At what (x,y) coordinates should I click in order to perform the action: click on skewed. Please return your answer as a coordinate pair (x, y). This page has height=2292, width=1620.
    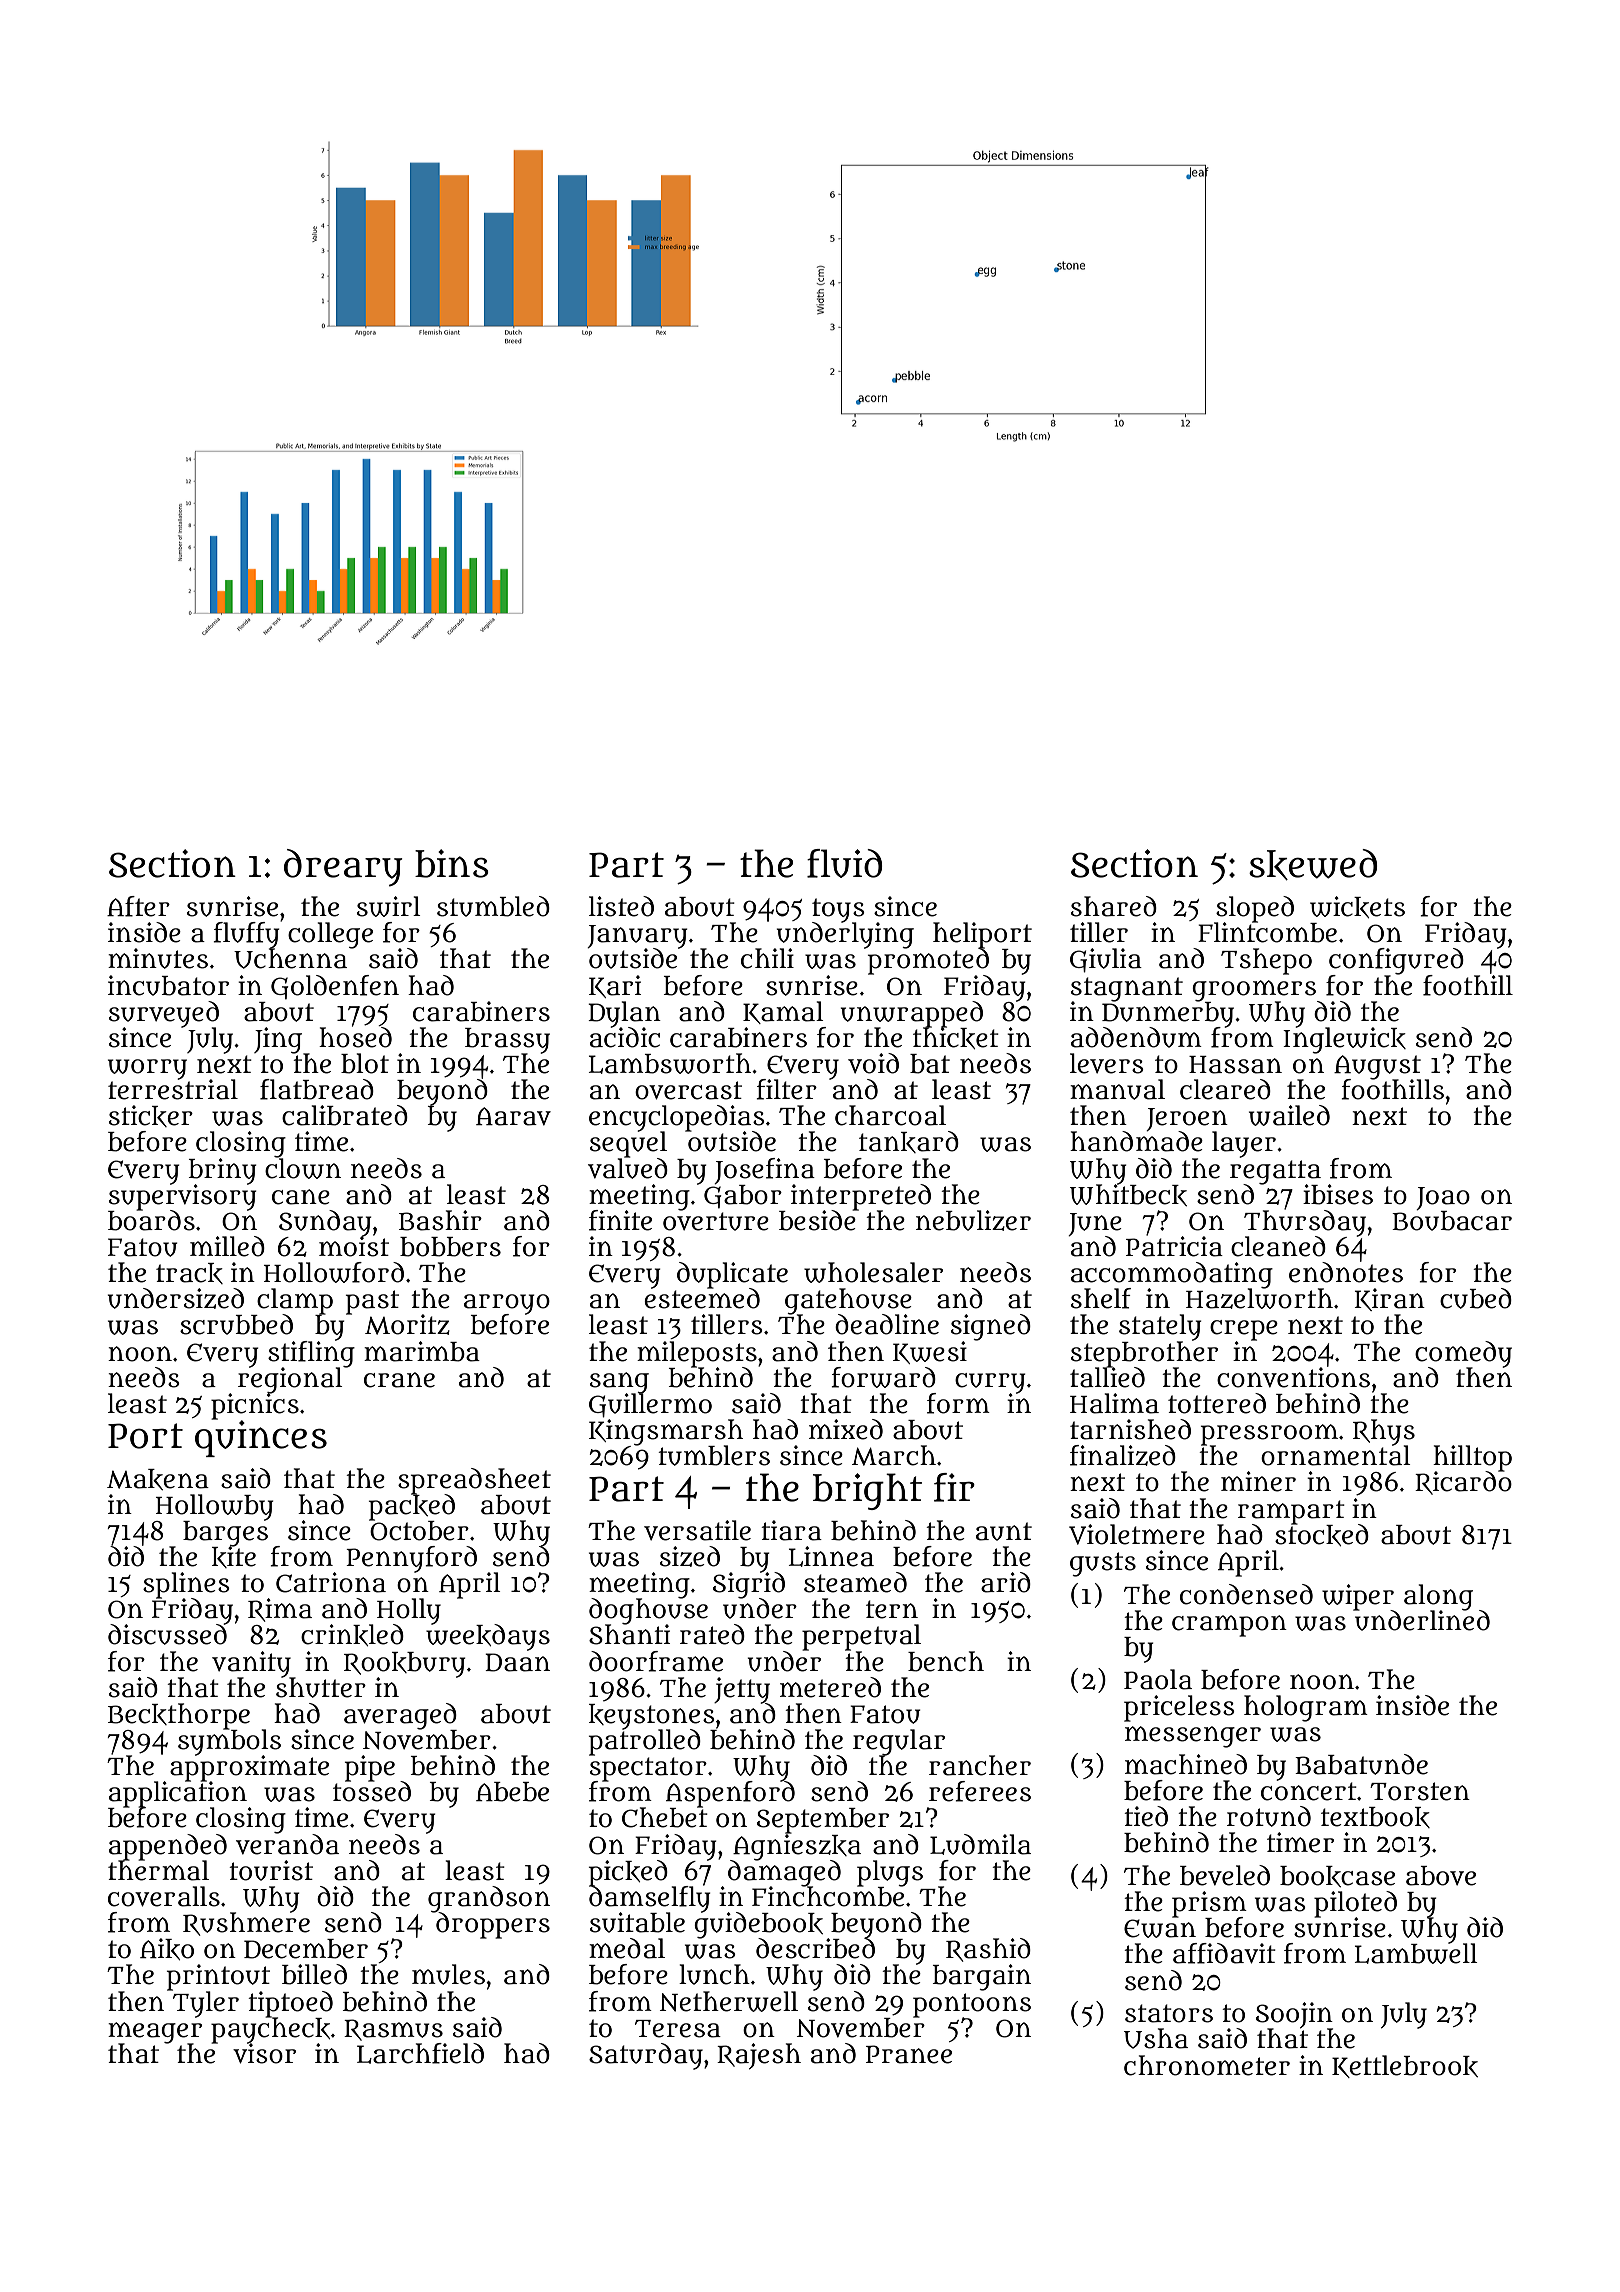
    Looking at the image, I should click on (1313, 864).
